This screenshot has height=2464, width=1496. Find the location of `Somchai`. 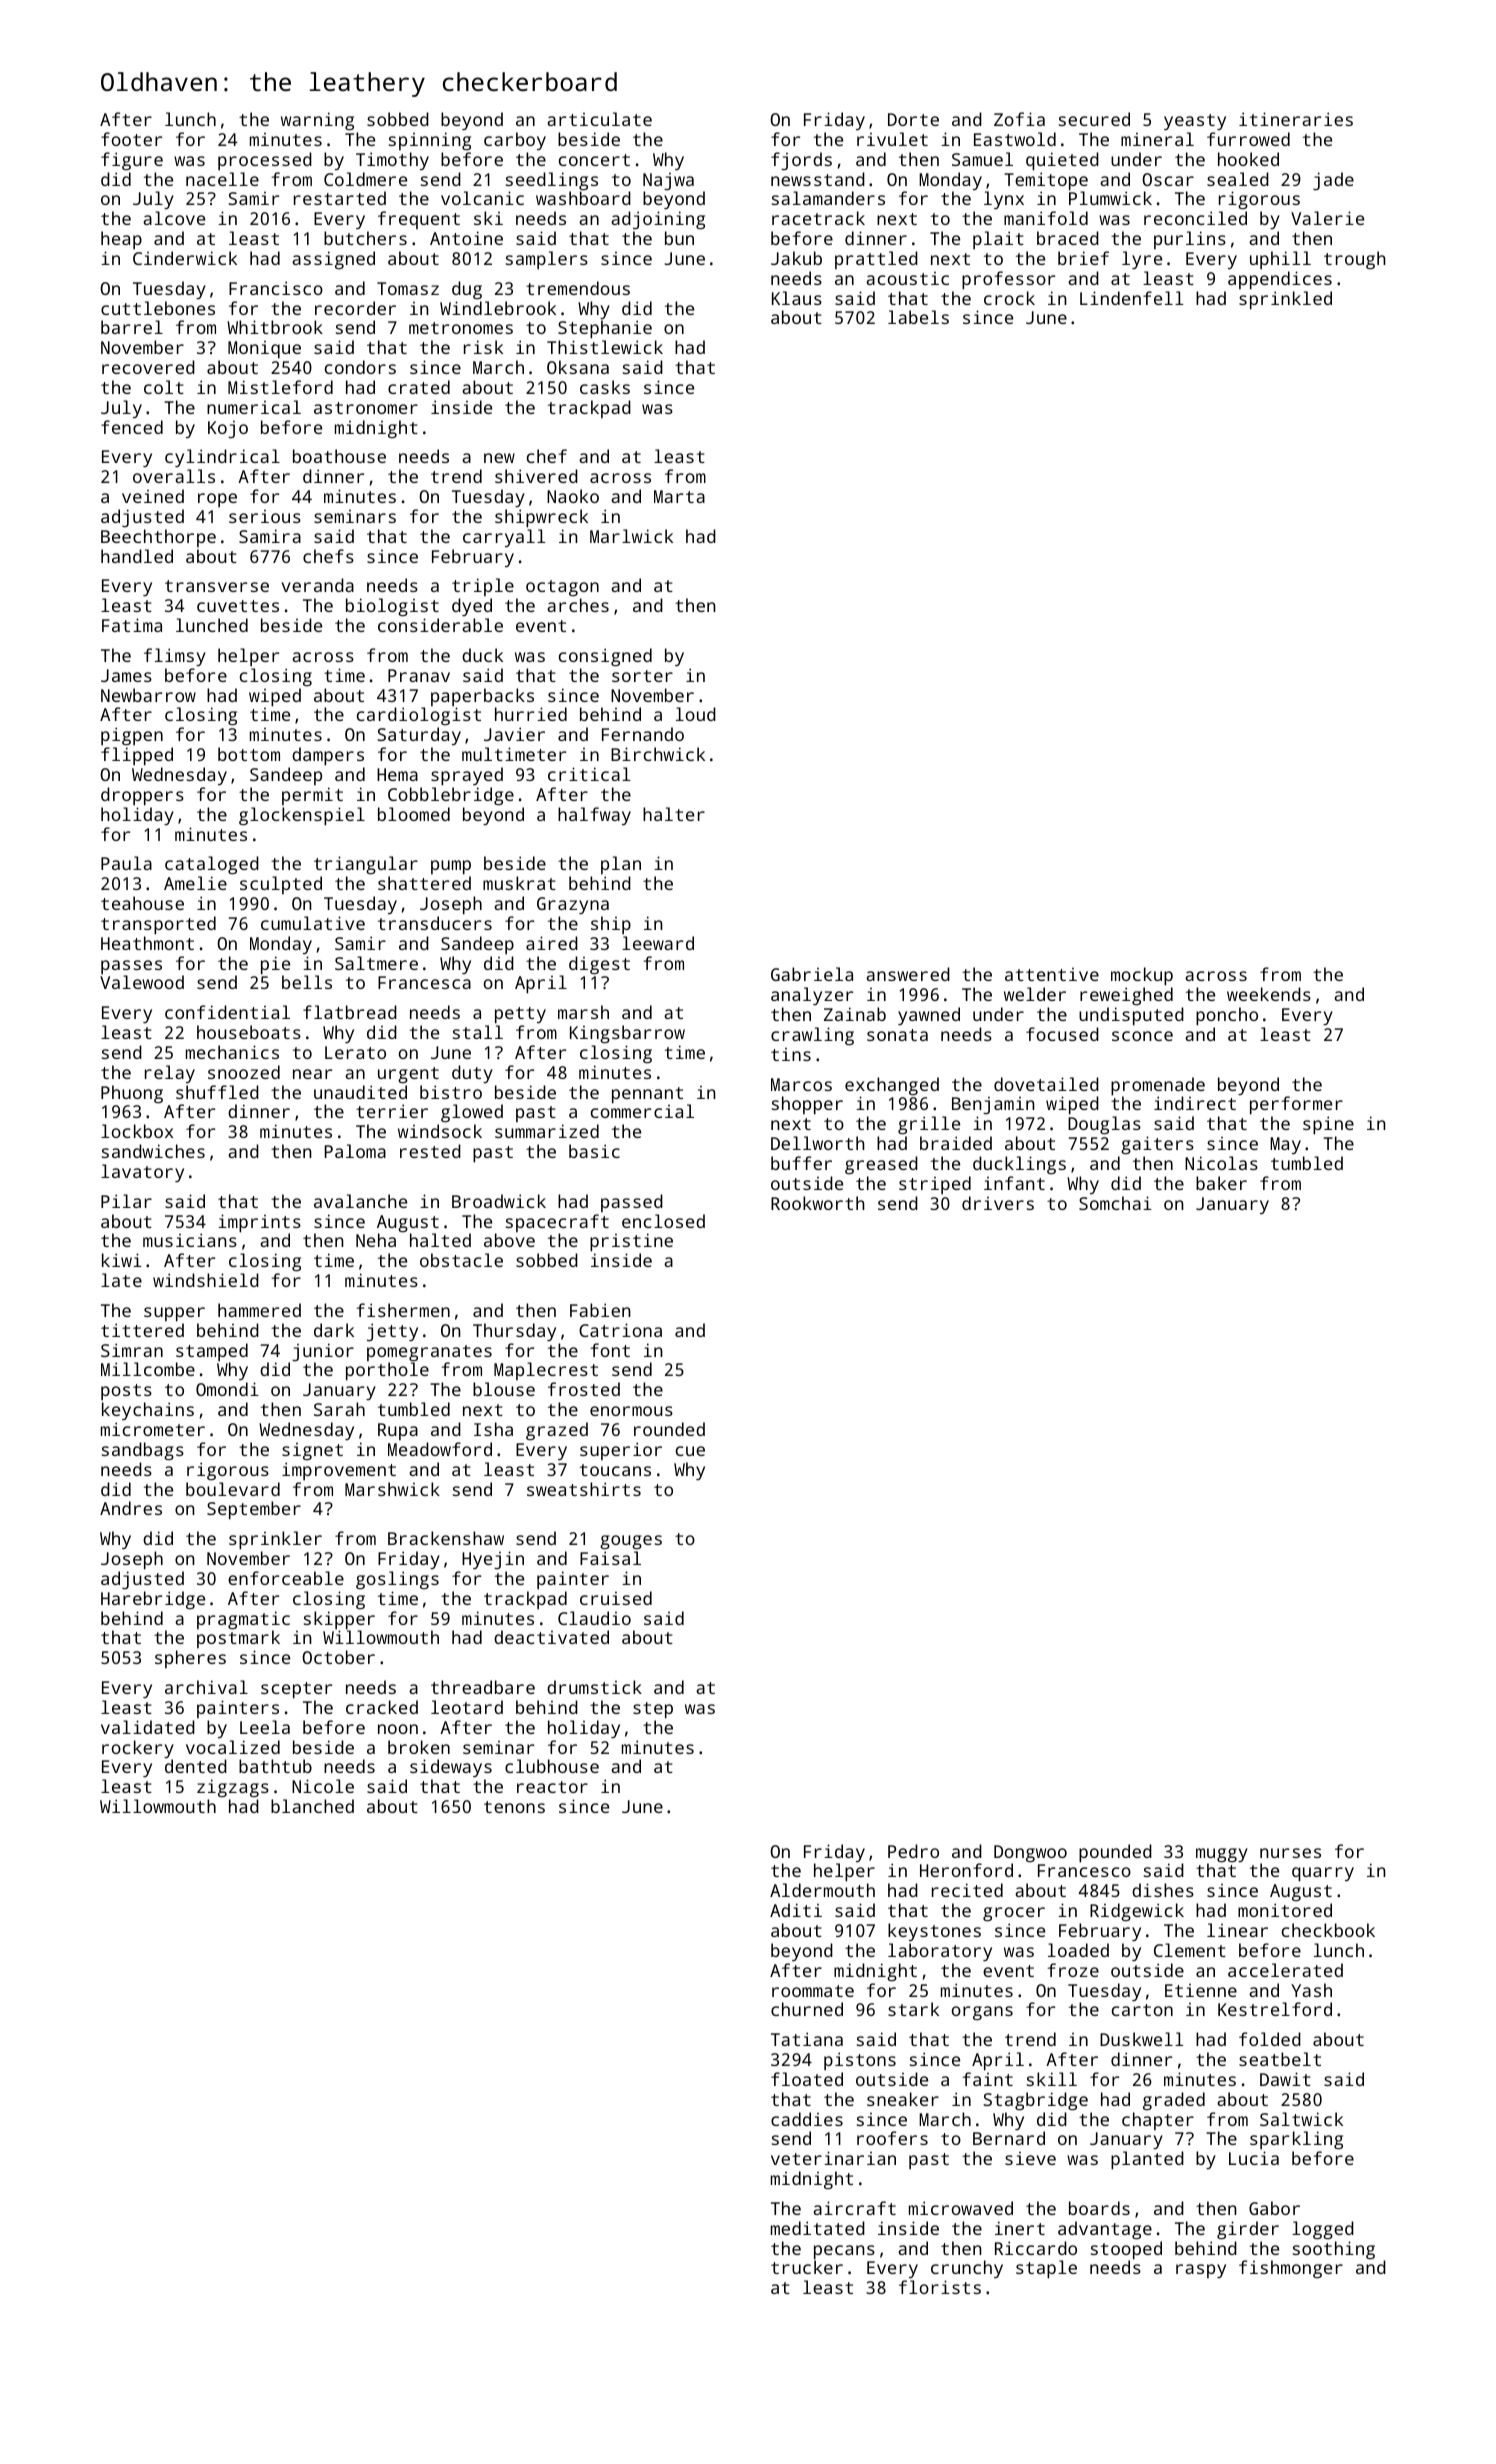

Somchai is located at coordinates (1115, 1203).
